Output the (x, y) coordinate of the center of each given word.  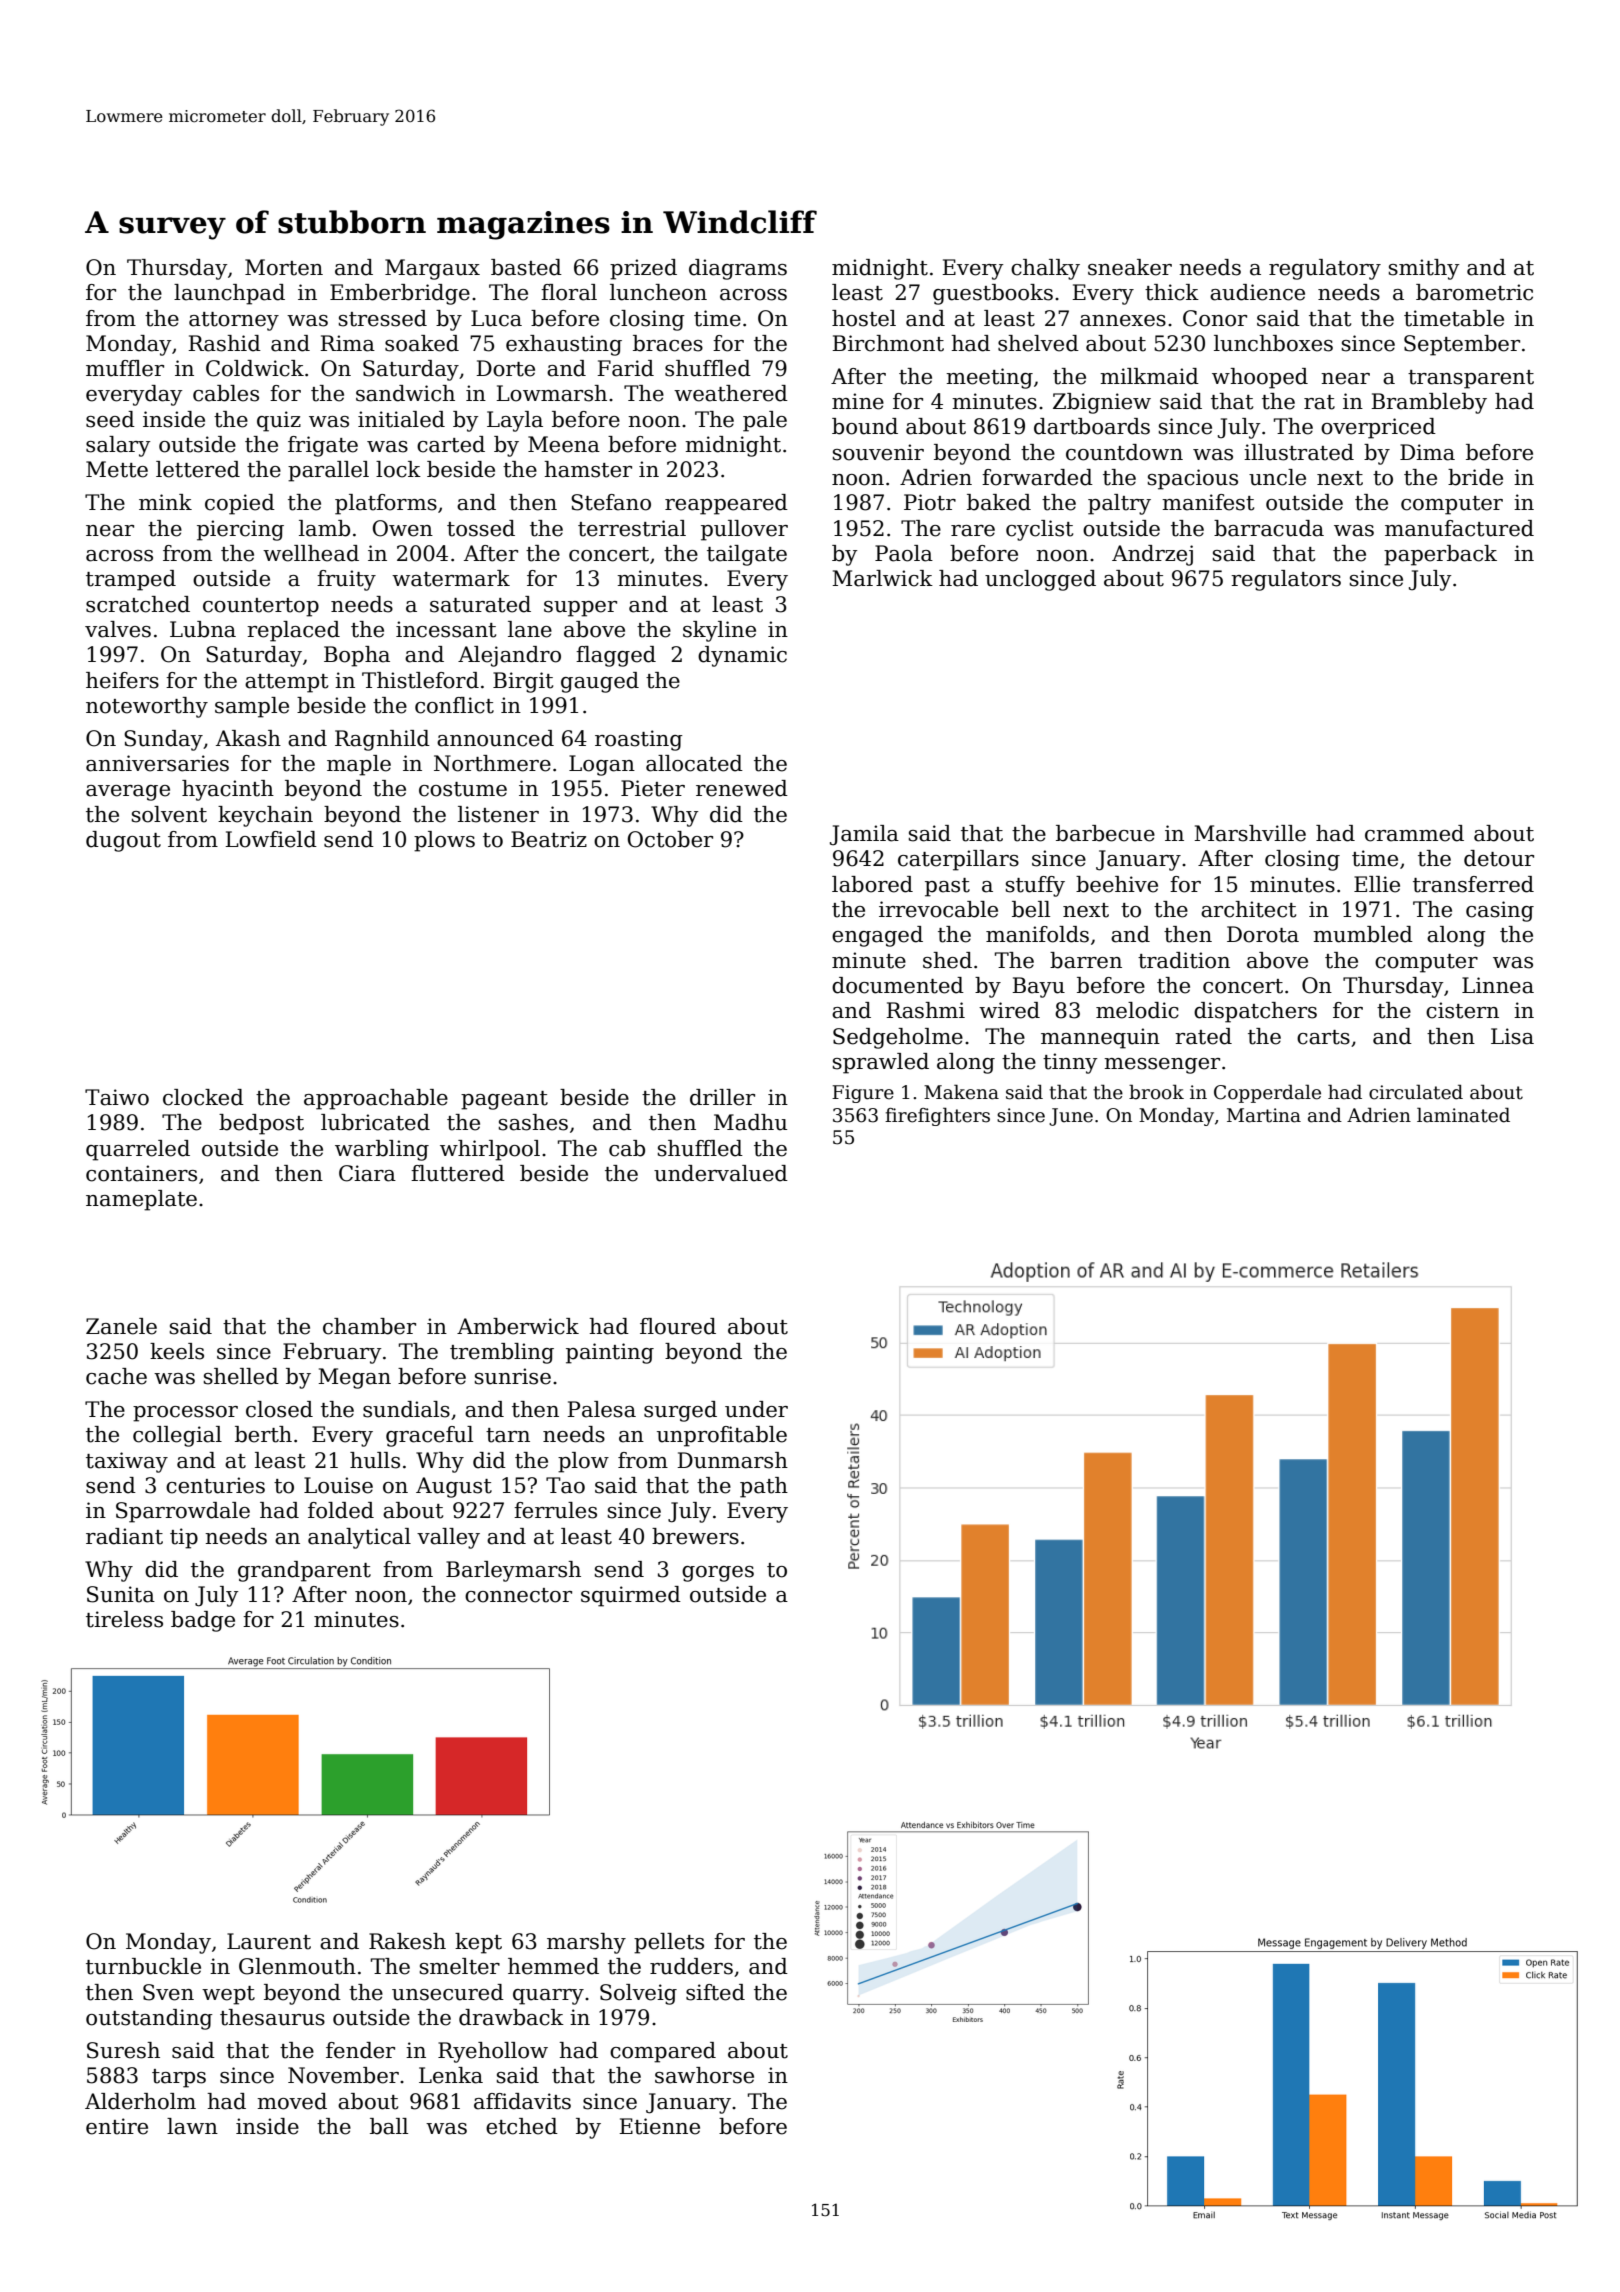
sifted (715, 1992)
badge (203, 1621)
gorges (718, 1574)
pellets (669, 1943)
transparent (1471, 379)
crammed (1414, 833)
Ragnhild (382, 740)
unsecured (448, 1992)
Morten (284, 267)
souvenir (878, 452)
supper (580, 609)
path (764, 1487)
